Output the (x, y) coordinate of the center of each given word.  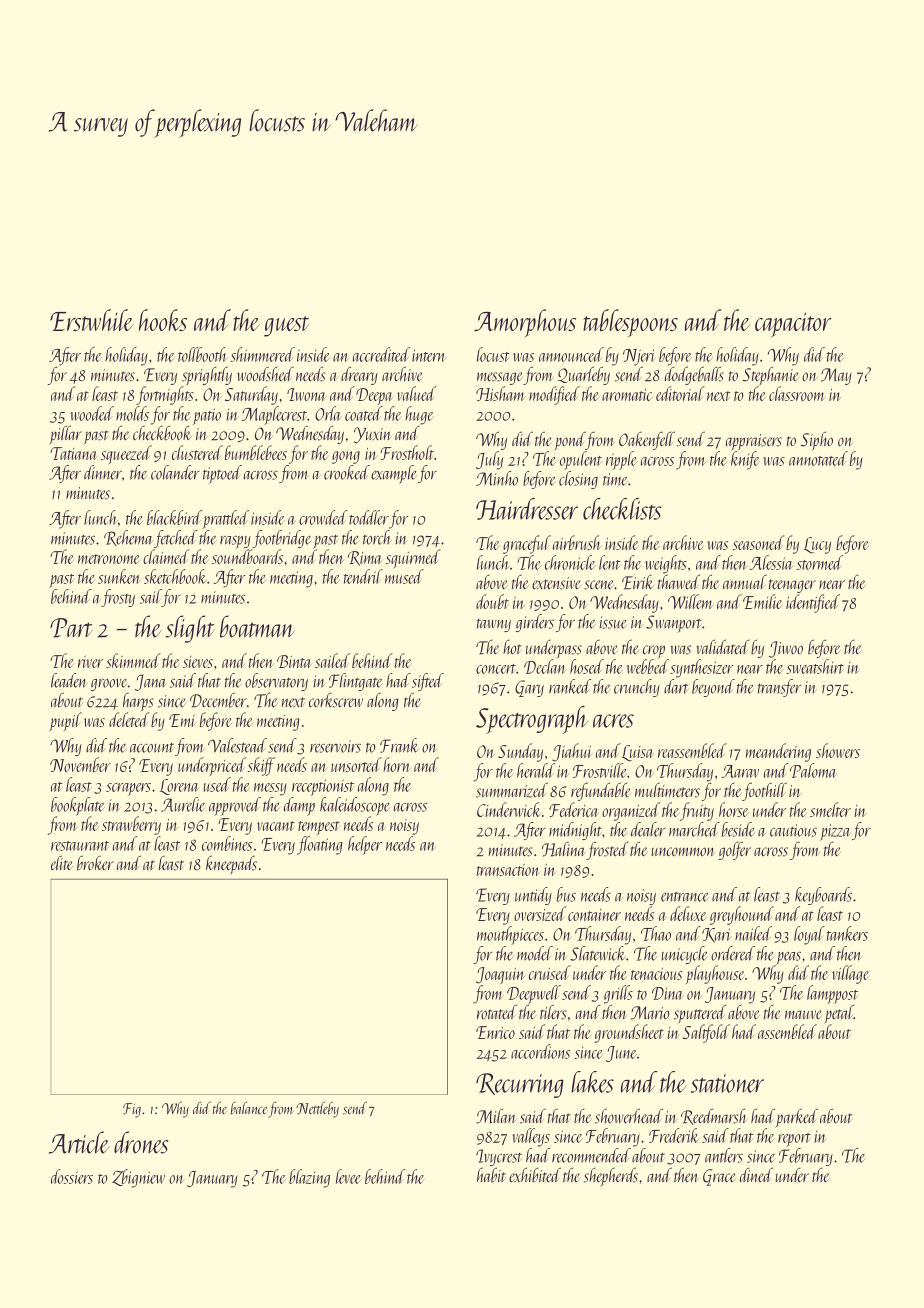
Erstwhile (91, 320)
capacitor (793, 324)
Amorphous (525, 323)
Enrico (495, 1032)
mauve (803, 1014)
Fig (132, 1110)
